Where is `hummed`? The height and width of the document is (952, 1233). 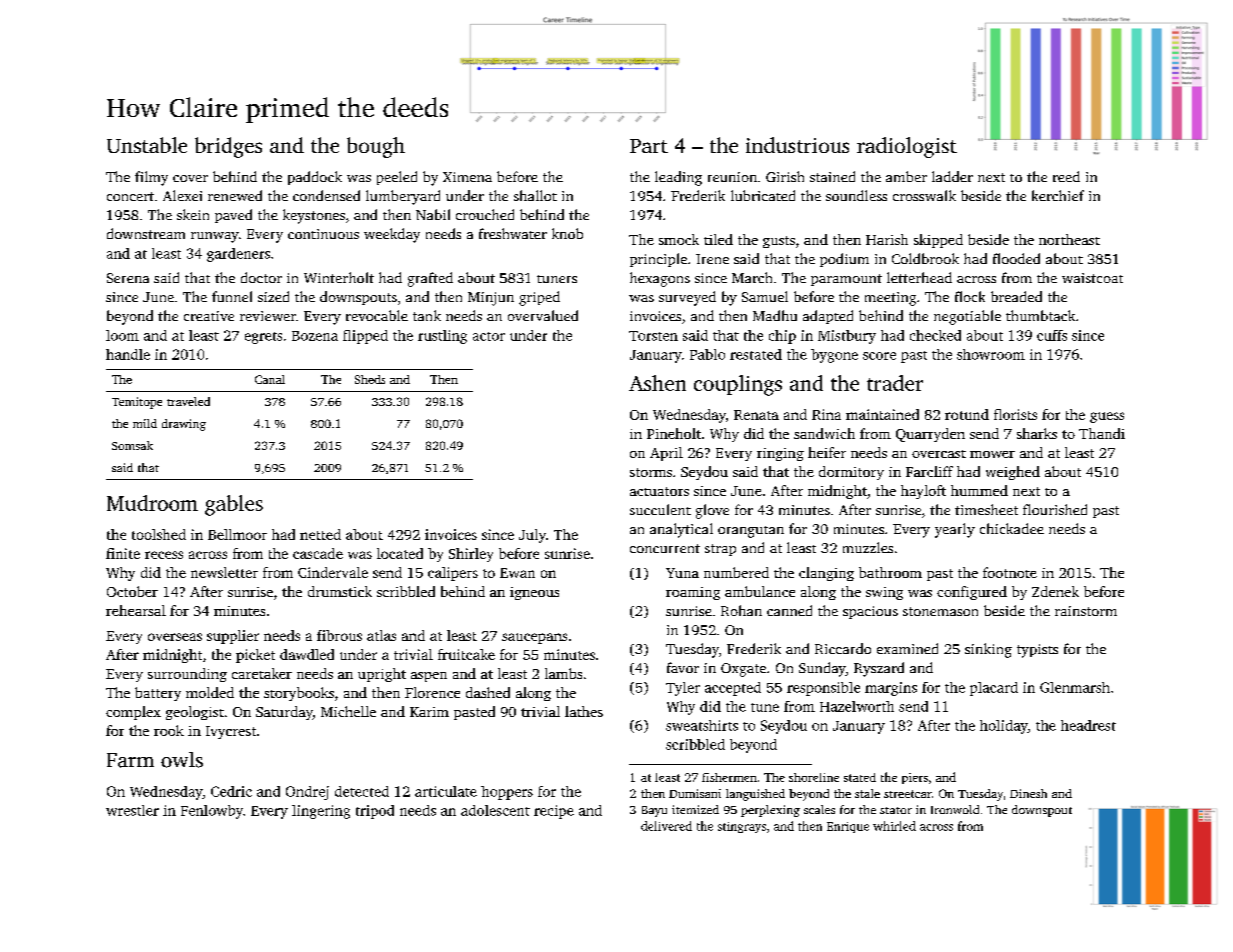 hummed is located at coordinates (979, 490).
